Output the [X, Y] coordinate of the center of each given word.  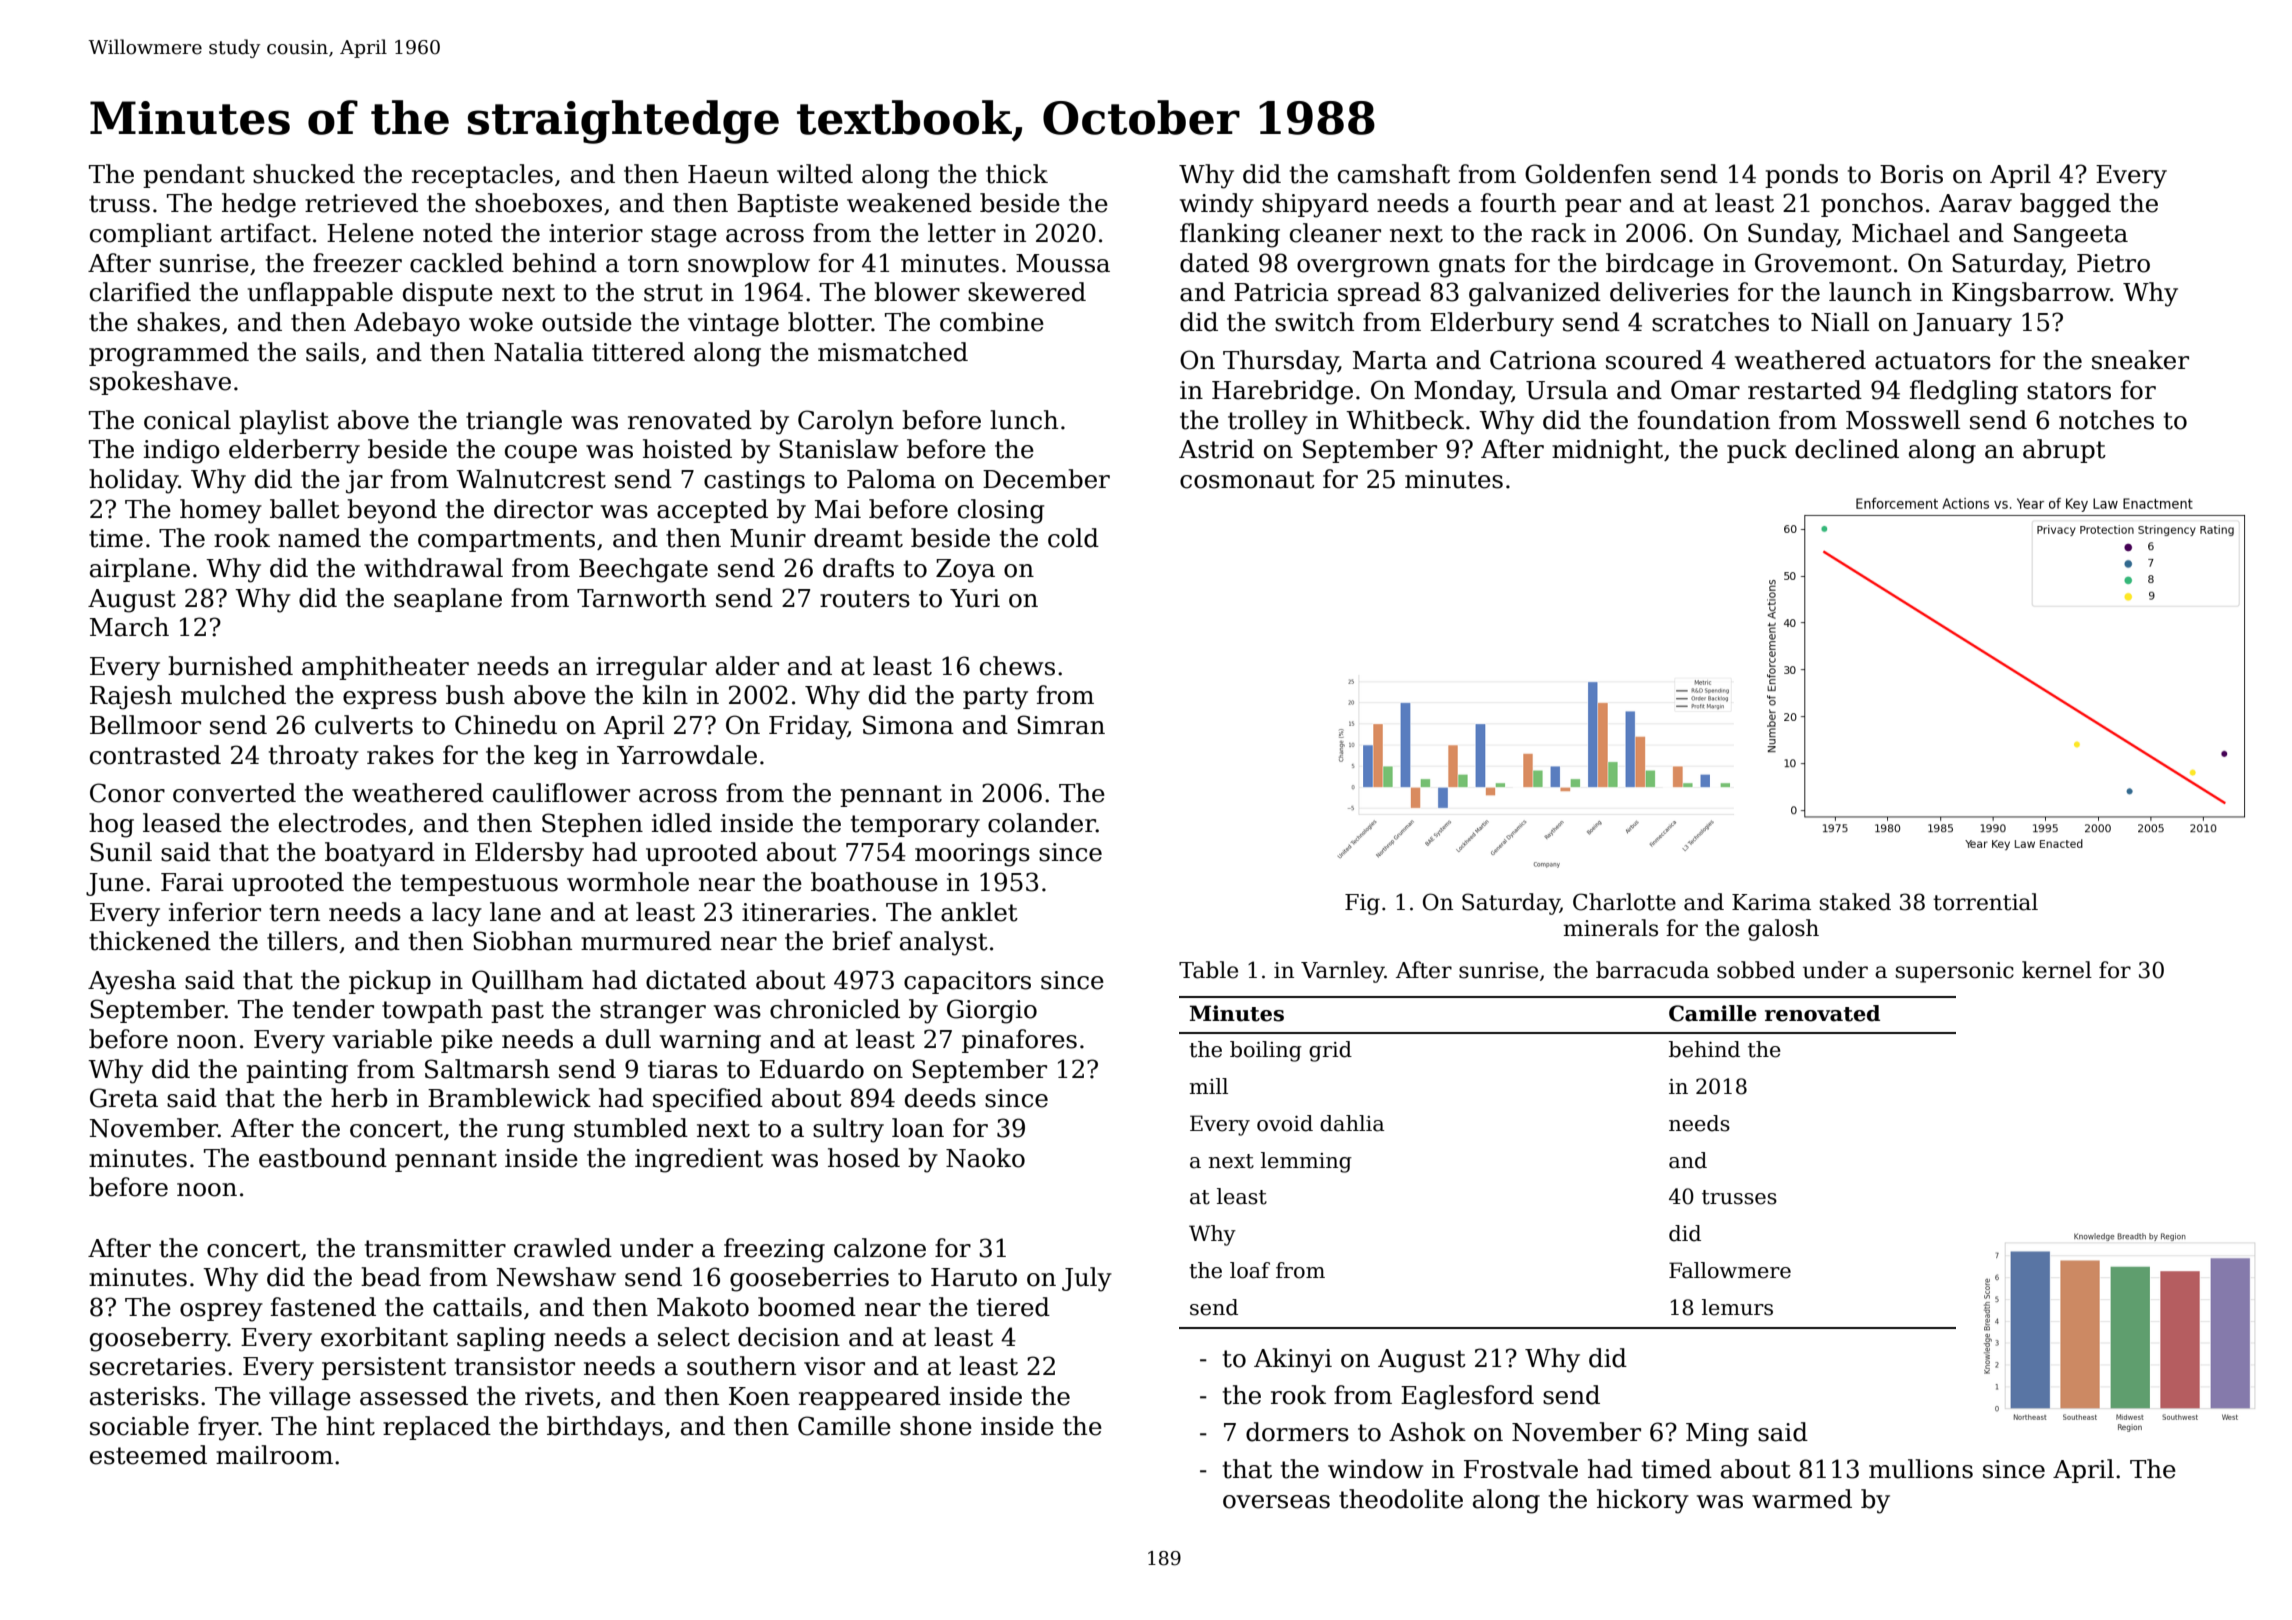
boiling [1266, 1051]
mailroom [274, 1455]
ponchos [1872, 205]
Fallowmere [1730, 1270]
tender [333, 1009]
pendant [194, 176]
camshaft [1394, 174]
